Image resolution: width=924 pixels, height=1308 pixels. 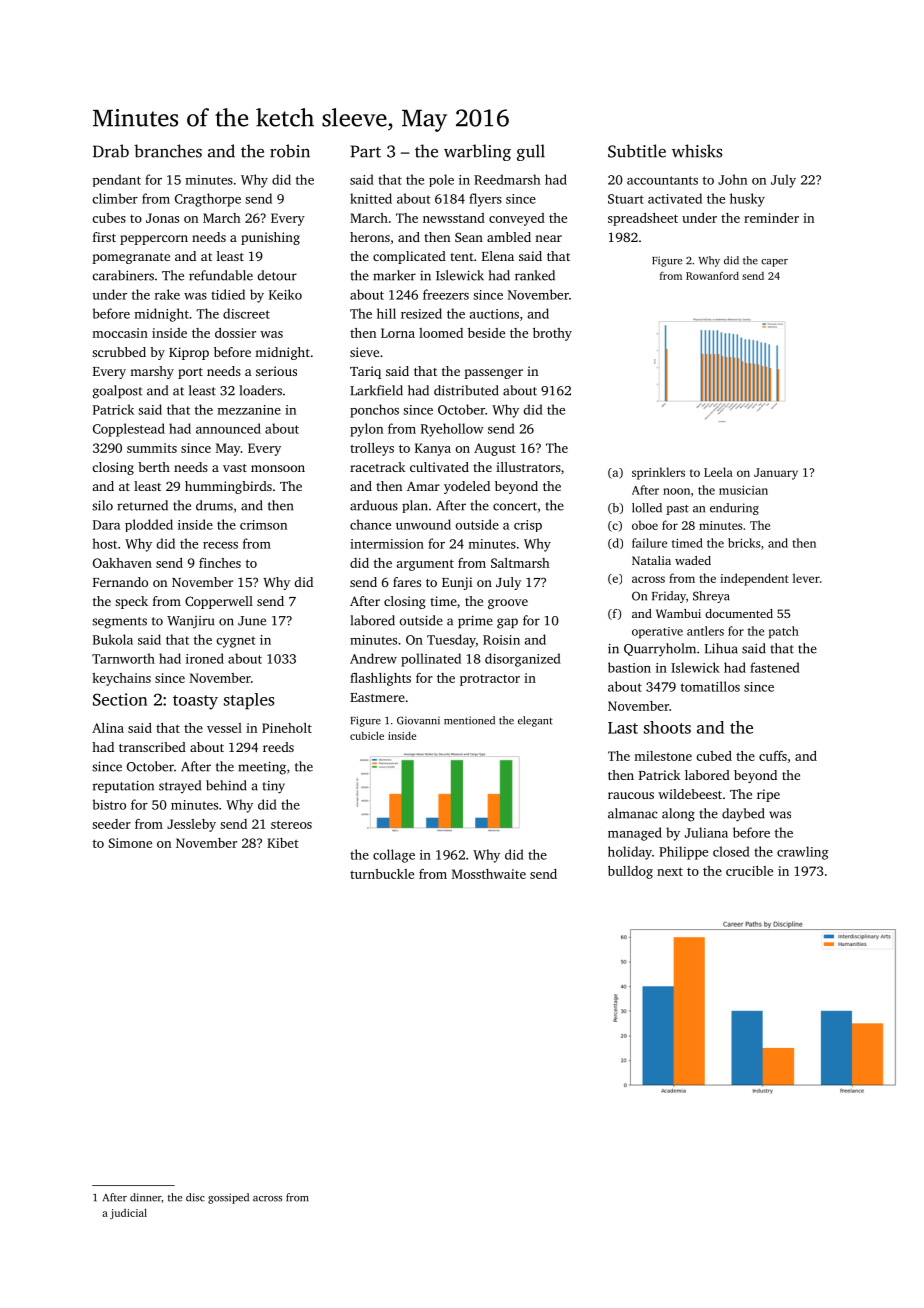 I want to click on collage, so click(x=394, y=856).
